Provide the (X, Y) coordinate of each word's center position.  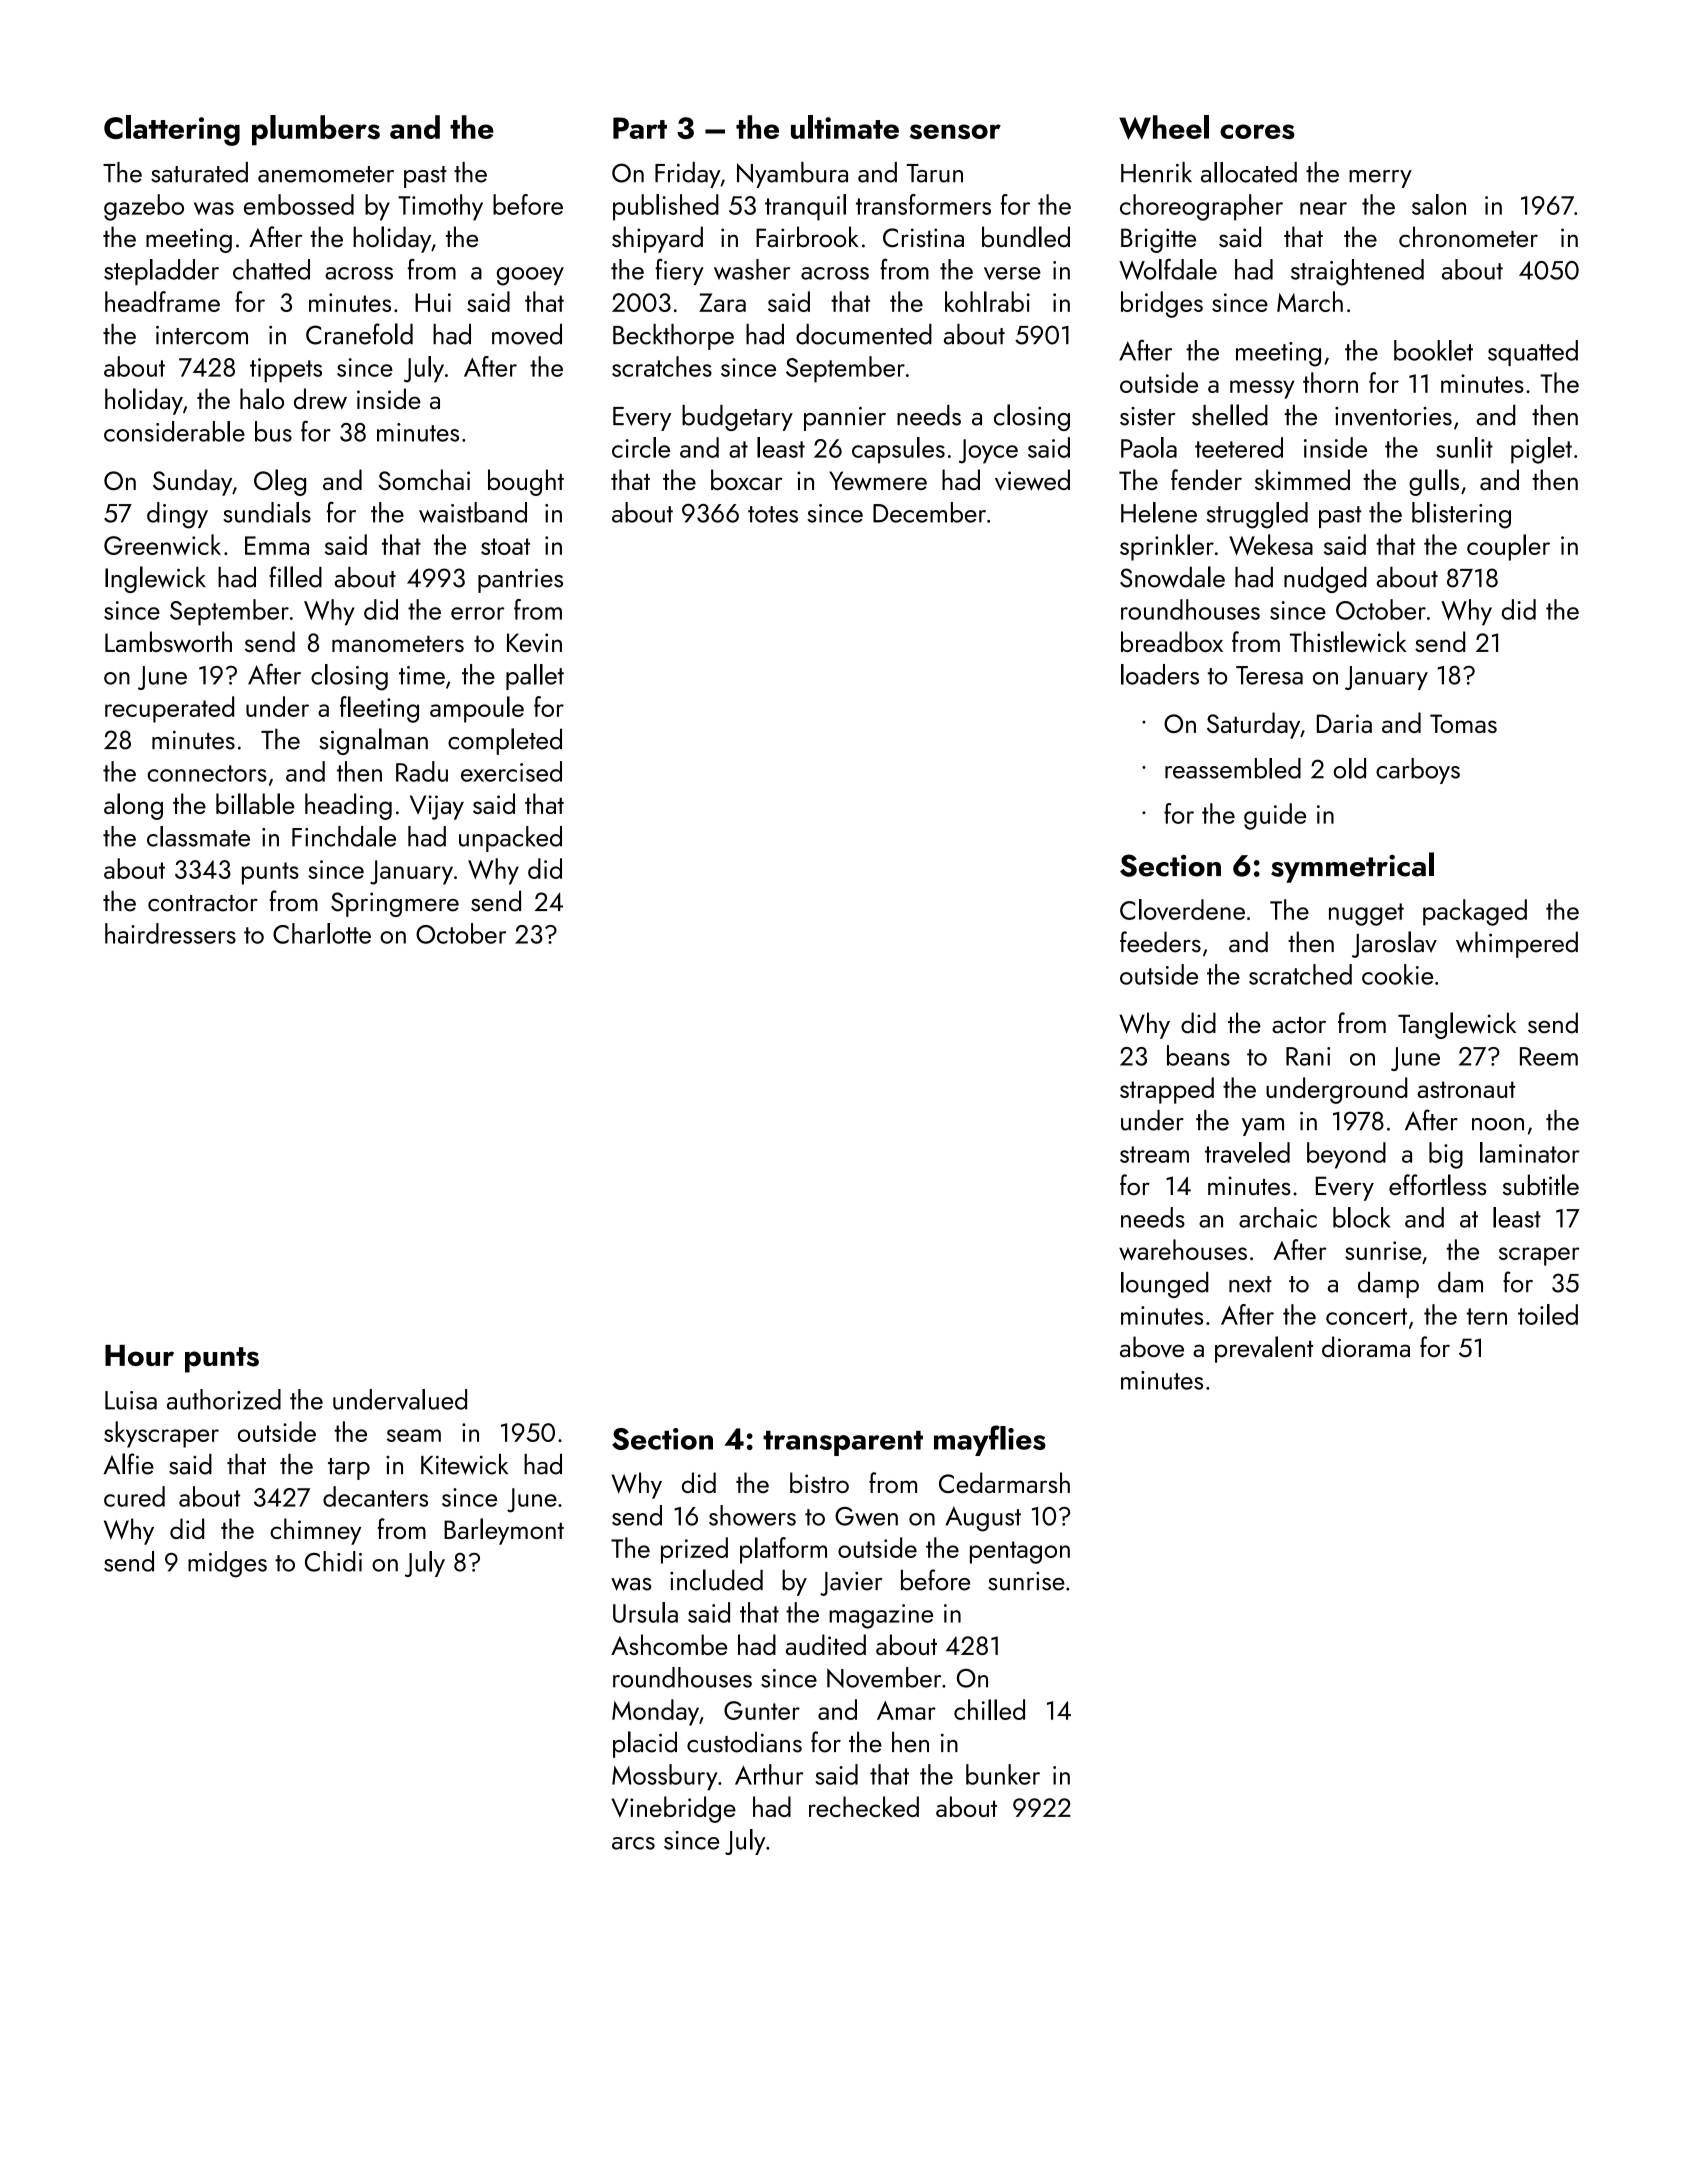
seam (414, 1435)
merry (1380, 179)
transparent (843, 1443)
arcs (633, 1843)
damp (1388, 1285)
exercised (511, 771)
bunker (1003, 1774)
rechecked (864, 1806)
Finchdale (344, 836)
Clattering (172, 130)
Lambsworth (168, 642)
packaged (1475, 912)
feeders (1160, 942)
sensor (955, 131)
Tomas (1463, 723)
